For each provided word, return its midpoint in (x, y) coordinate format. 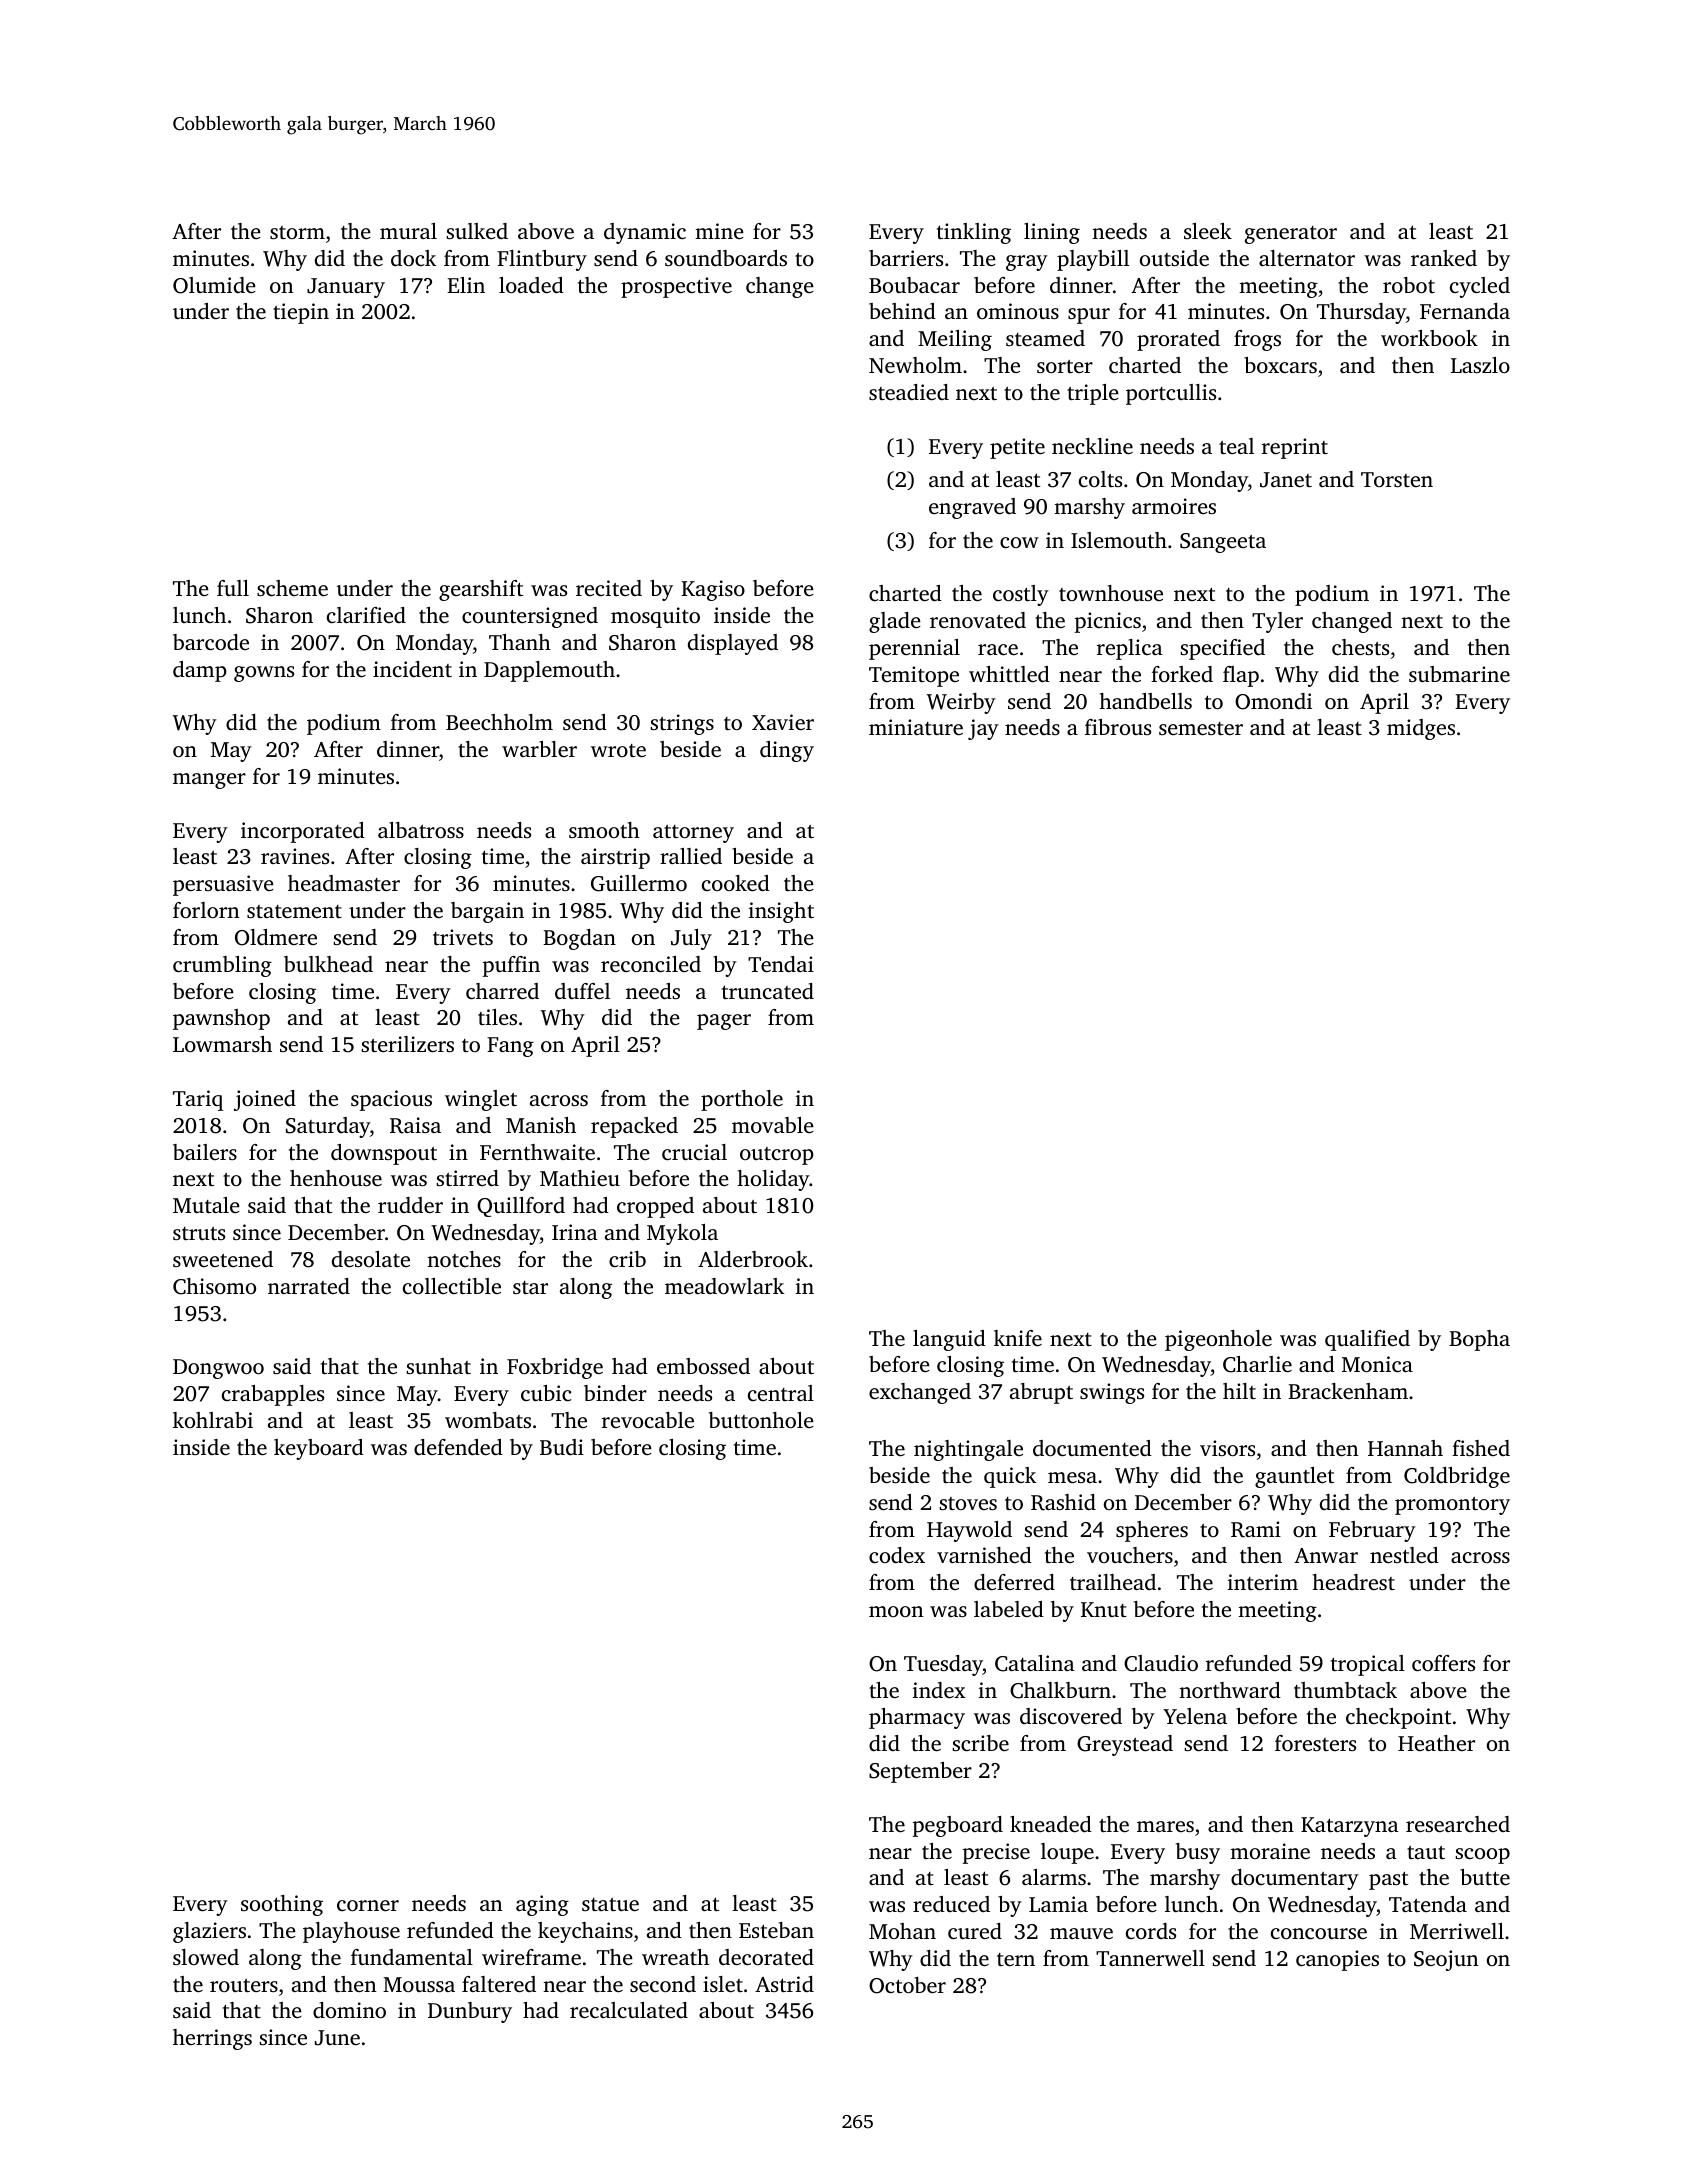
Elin (466, 285)
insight (781, 912)
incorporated (303, 832)
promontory (1452, 1506)
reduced (951, 1904)
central (781, 1393)
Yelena (1195, 1716)
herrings (212, 2039)
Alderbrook (753, 1259)
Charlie (1257, 1364)
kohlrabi (213, 1420)
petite (1017, 448)
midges (1421, 729)
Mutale (206, 1205)
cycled (1480, 287)
